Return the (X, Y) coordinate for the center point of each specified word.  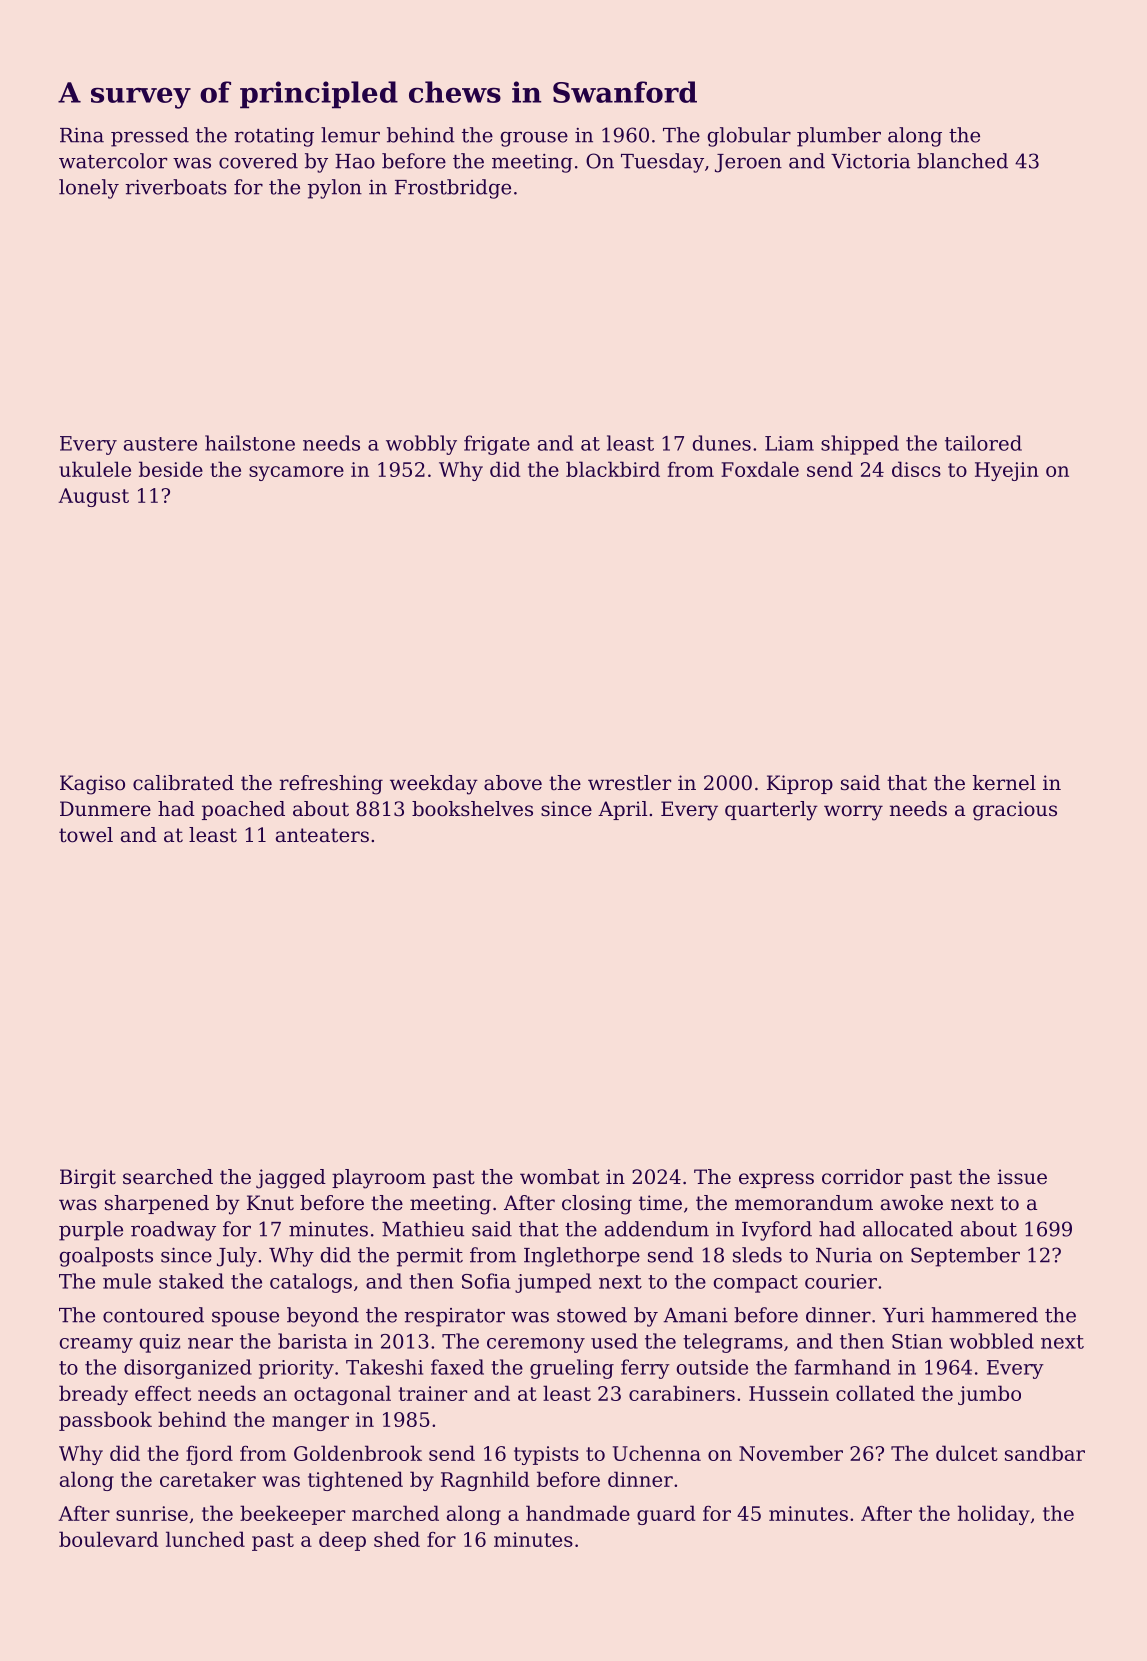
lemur (350, 135)
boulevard (108, 1539)
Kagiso (92, 785)
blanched (962, 161)
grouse (534, 139)
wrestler (629, 783)
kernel (1004, 782)
